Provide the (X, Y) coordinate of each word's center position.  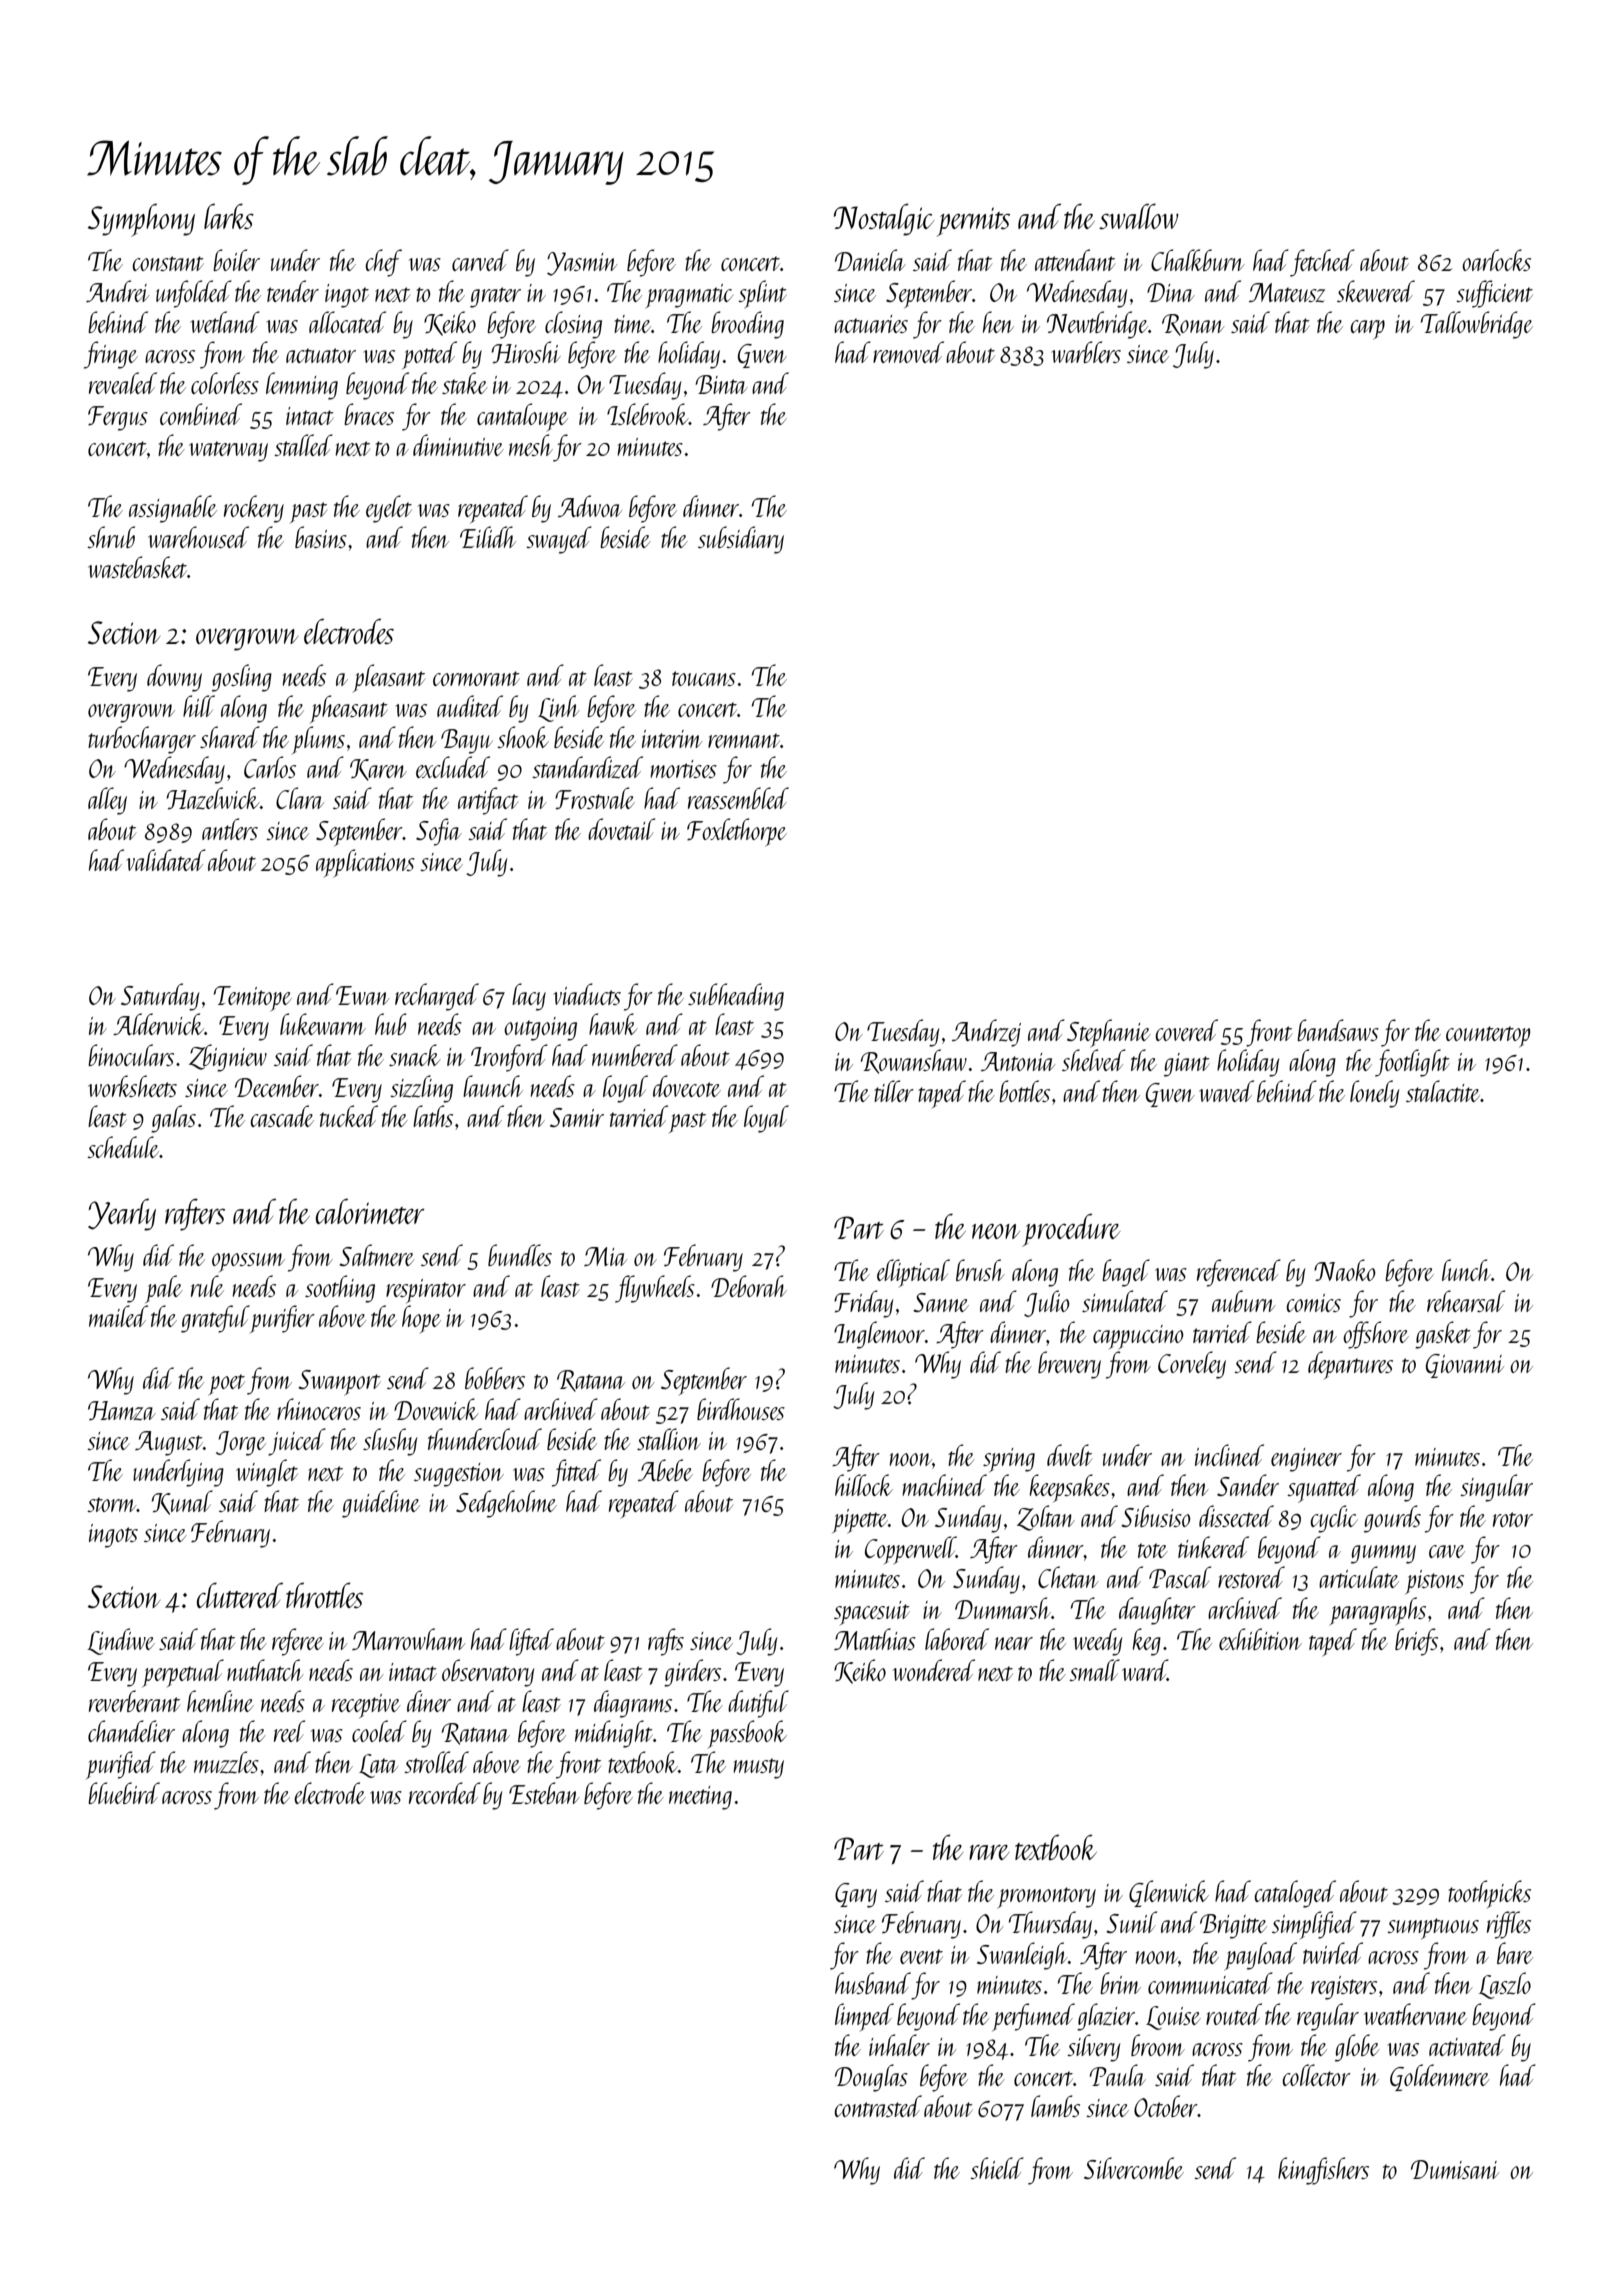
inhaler (899, 2045)
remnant (744, 740)
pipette (860, 1521)
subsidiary (741, 540)
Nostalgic (884, 219)
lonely (1374, 1094)
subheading (736, 997)
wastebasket (137, 567)
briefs (1416, 1642)
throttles (324, 1595)
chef (383, 263)
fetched (1322, 263)
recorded (445, 1793)
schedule (123, 1147)
